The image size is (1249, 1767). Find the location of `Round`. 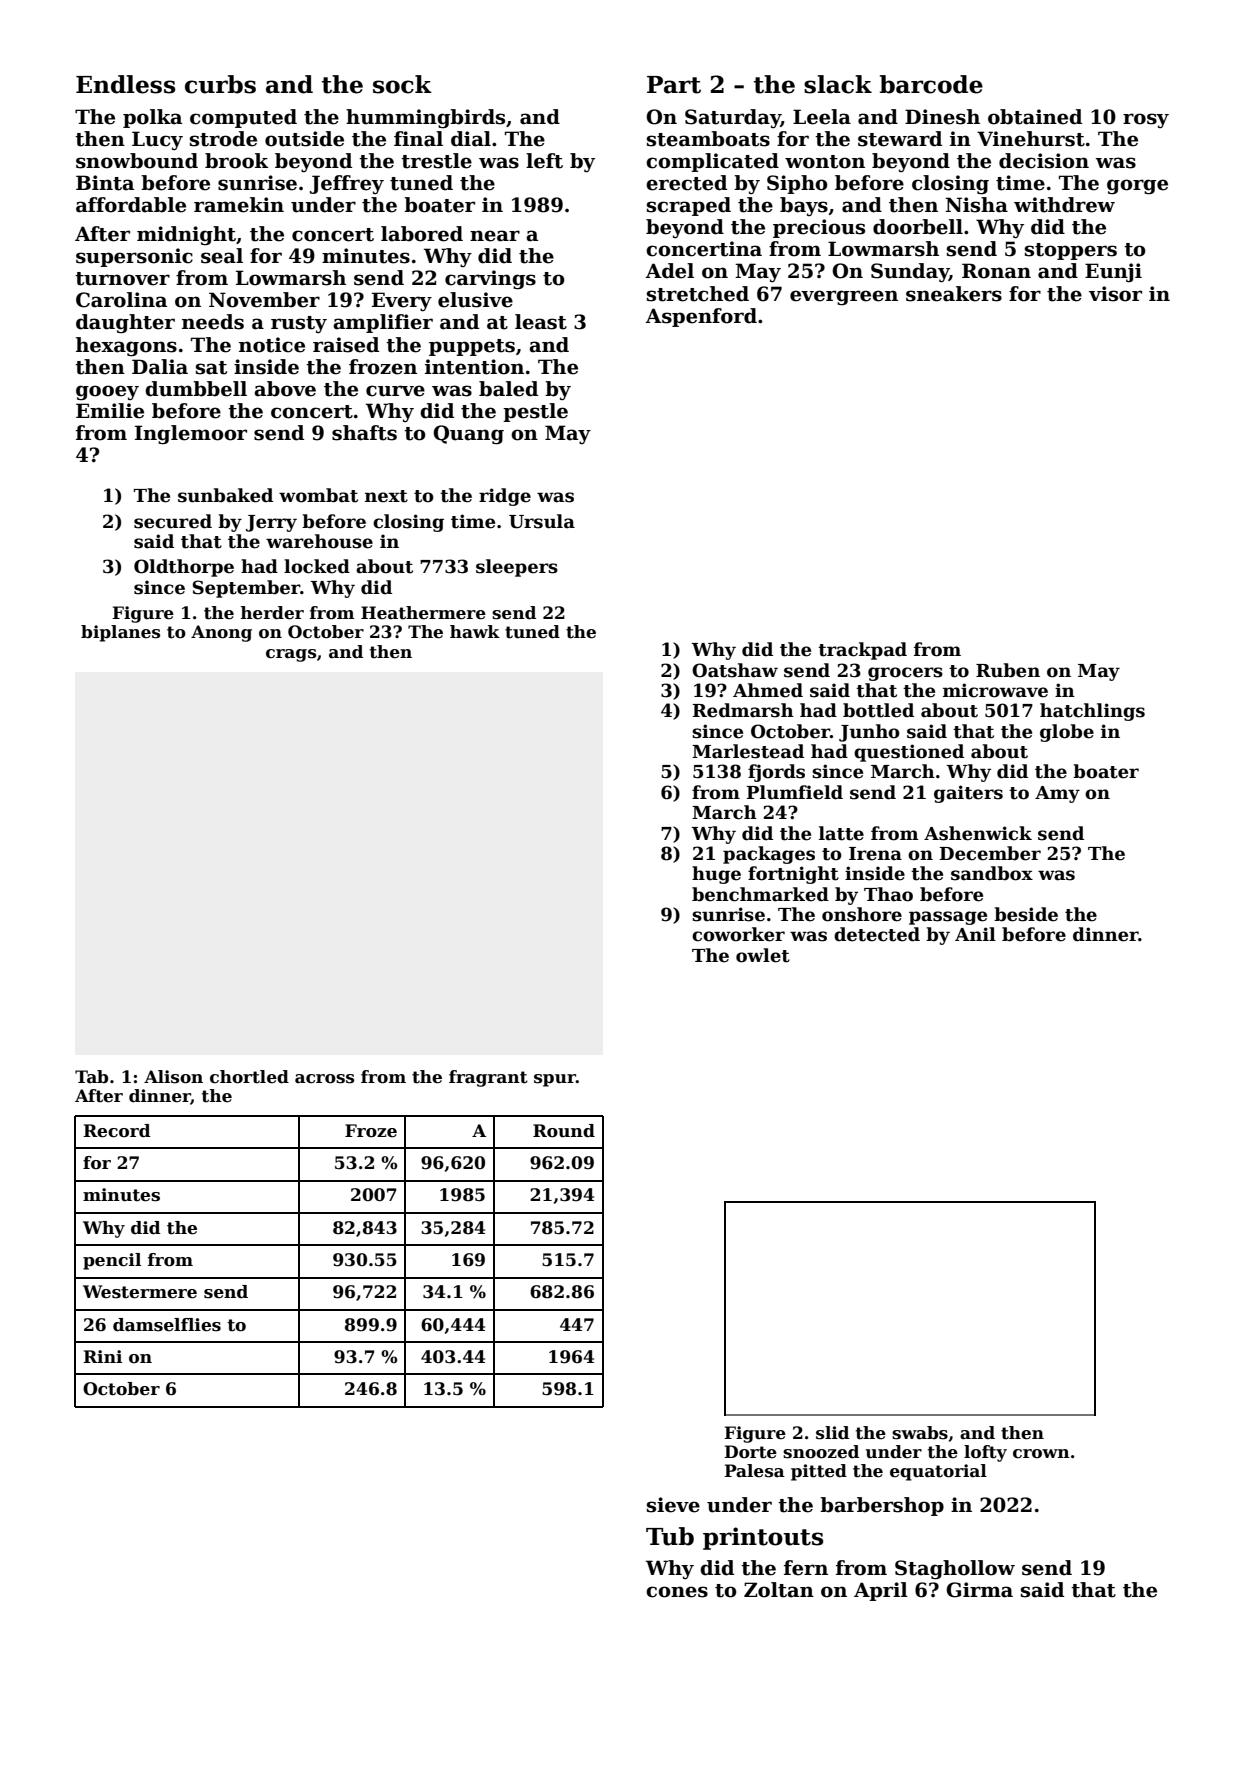

Round is located at coordinates (564, 1131).
